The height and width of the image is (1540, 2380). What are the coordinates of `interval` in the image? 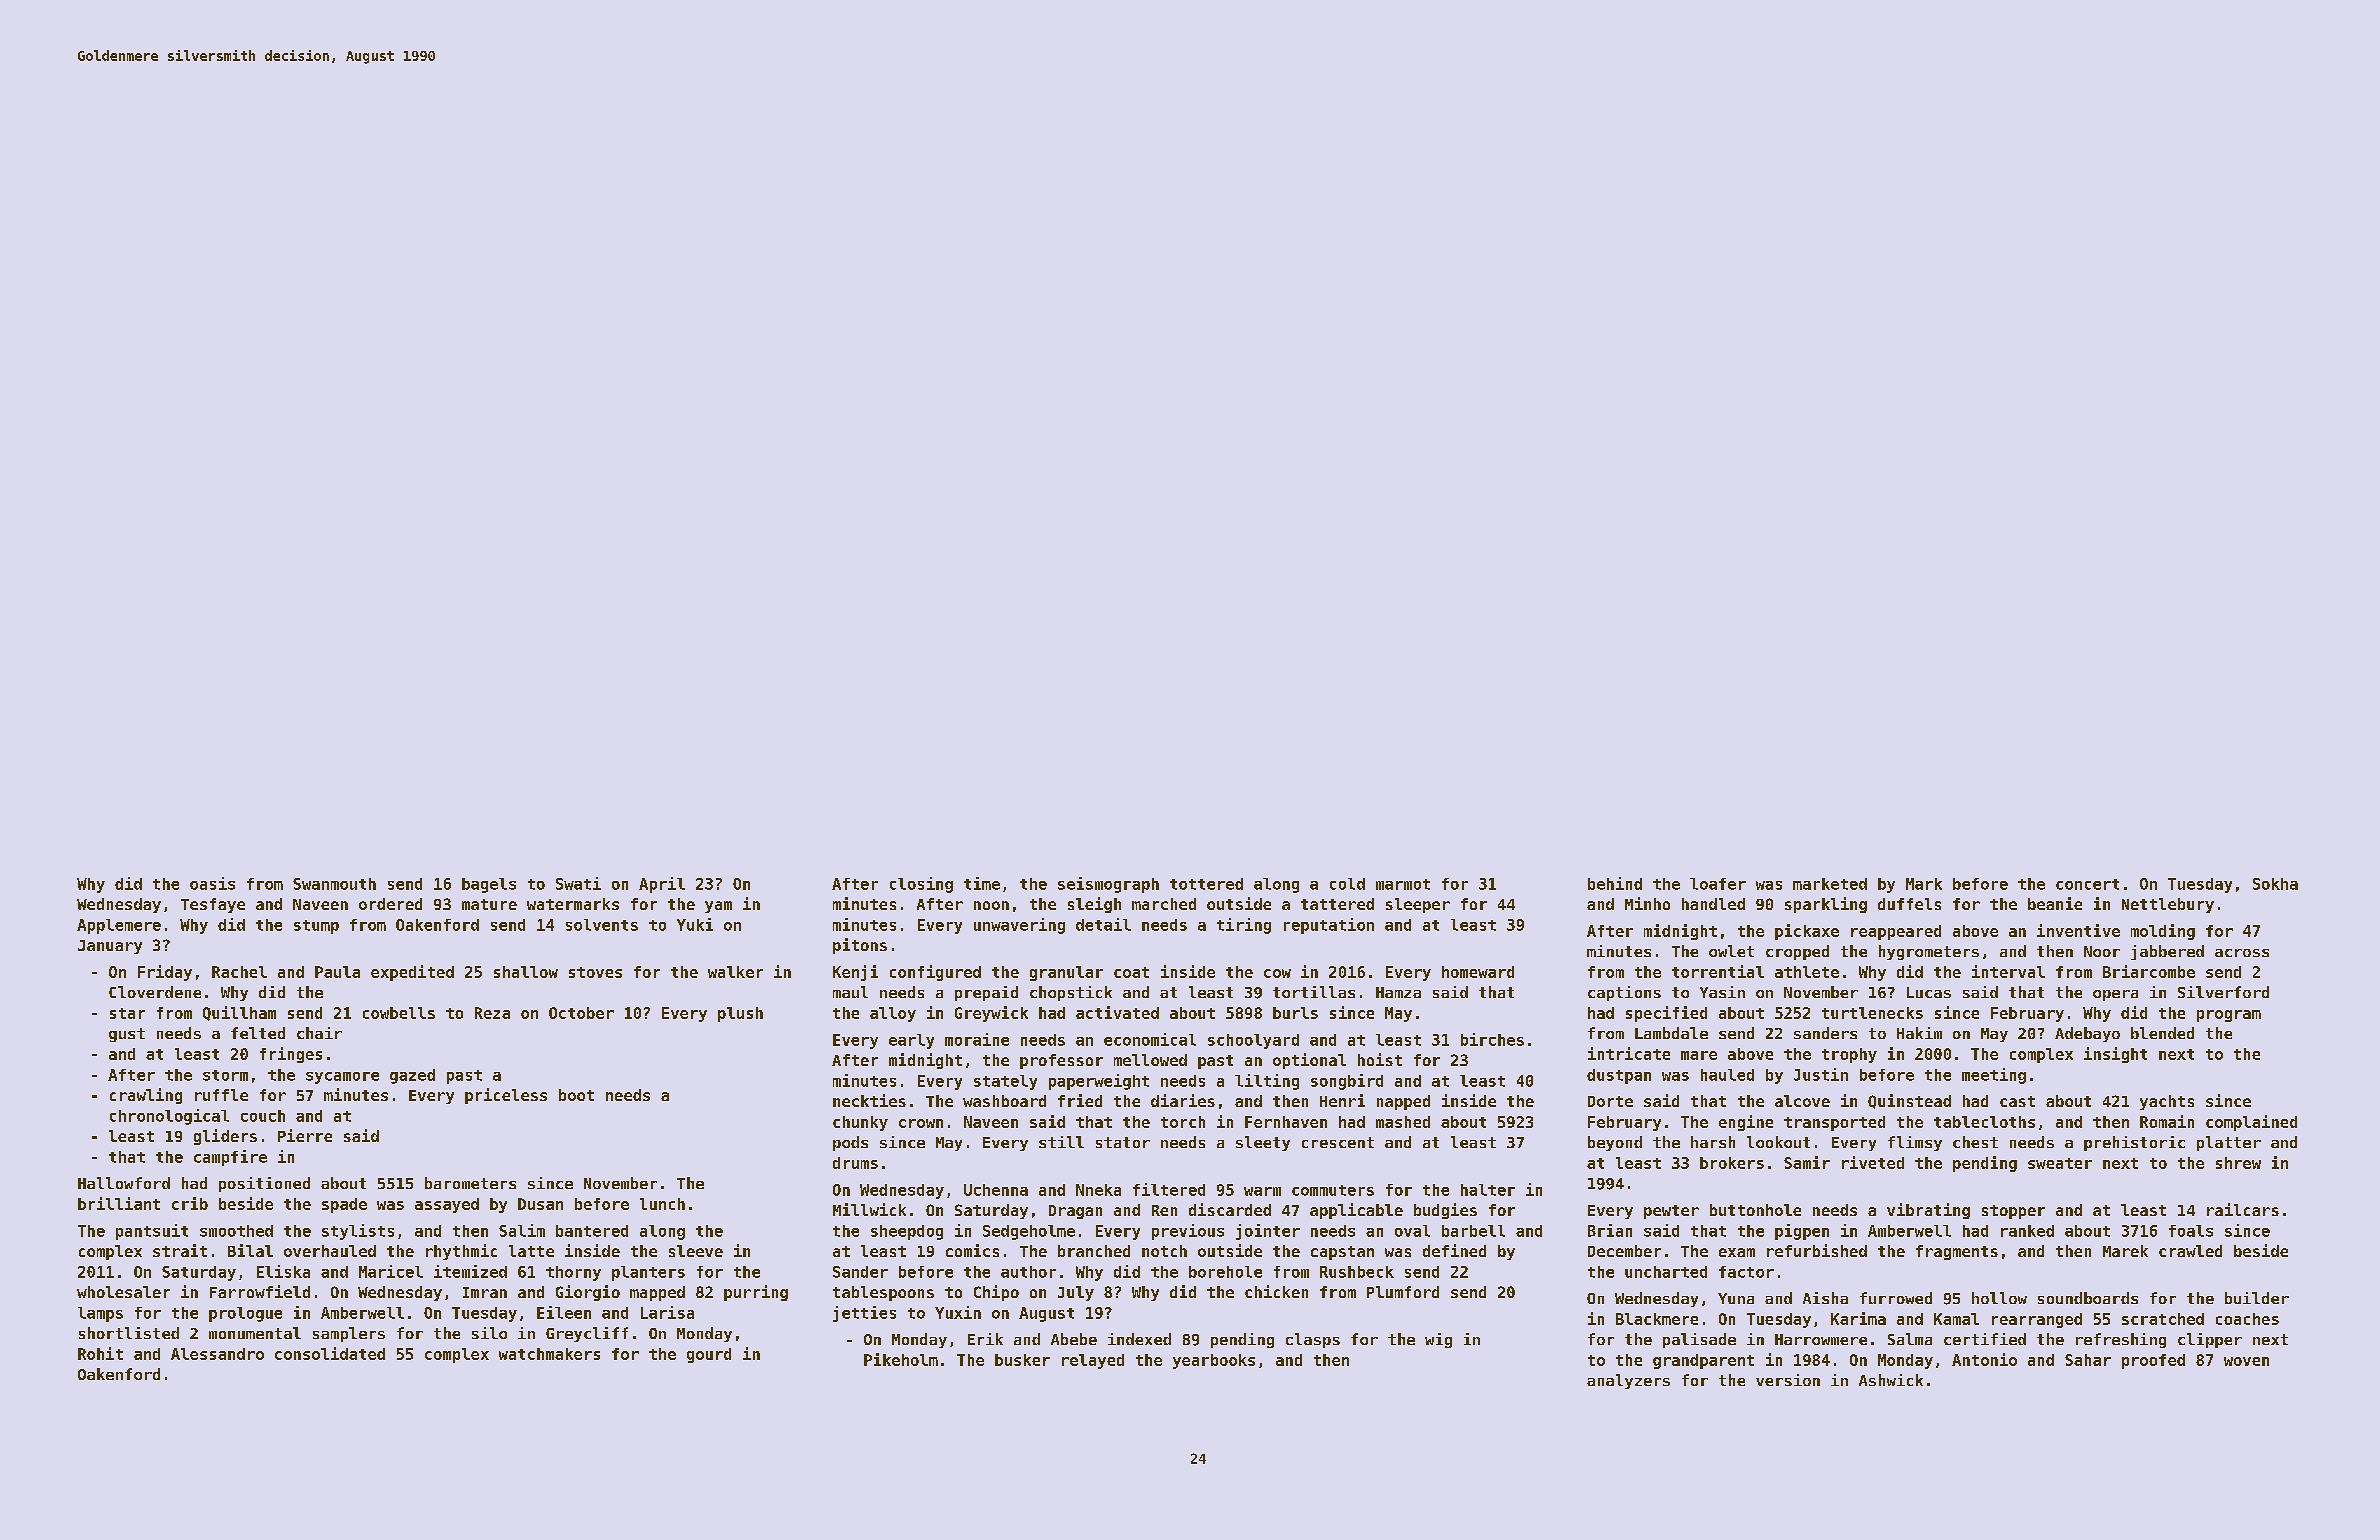 It's located at (2008, 971).
